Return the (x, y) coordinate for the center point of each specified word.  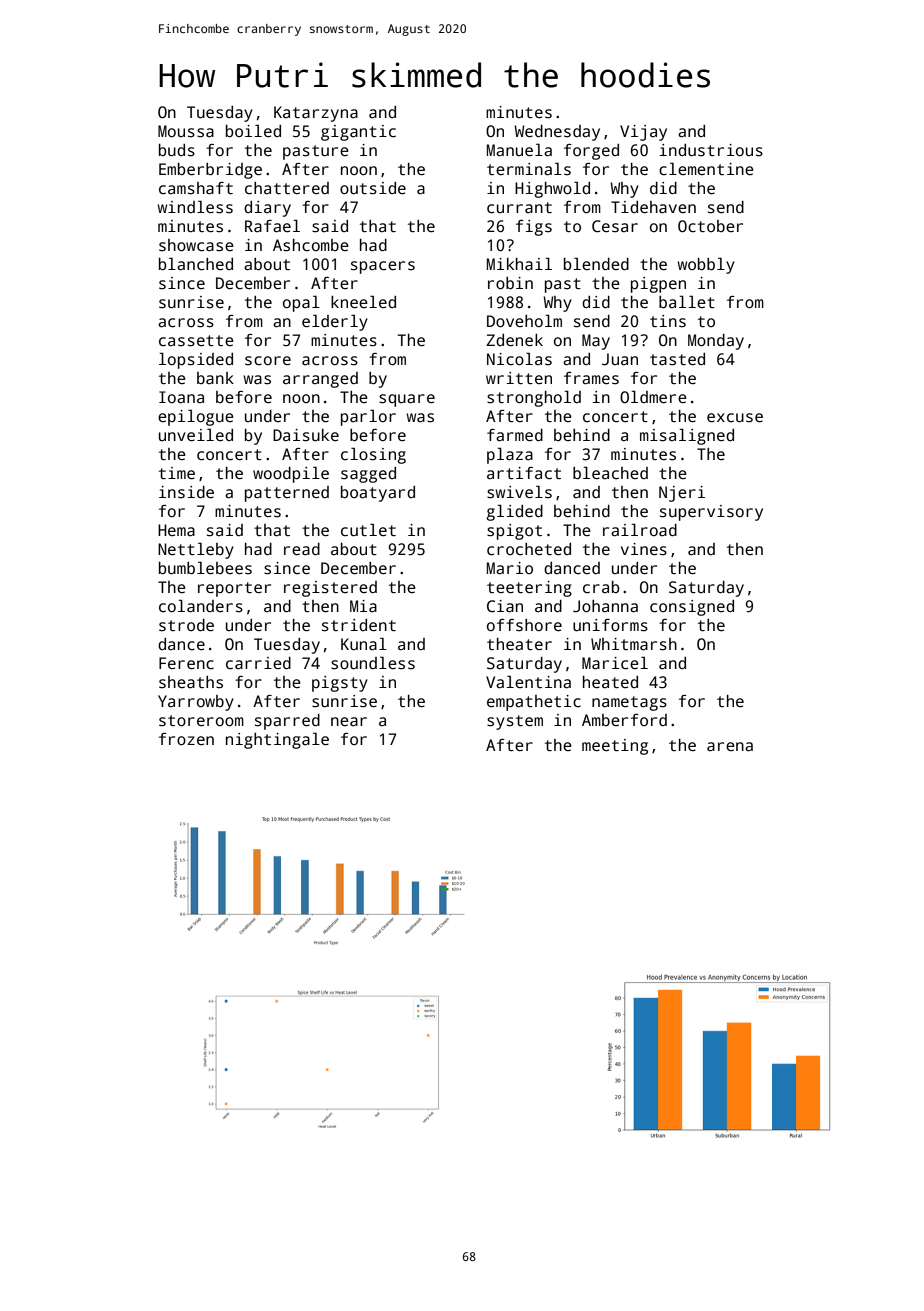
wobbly (706, 265)
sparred (287, 722)
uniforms (610, 625)
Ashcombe (311, 245)
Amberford (624, 720)
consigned (692, 608)
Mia (363, 606)
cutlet (368, 530)
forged (591, 152)
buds (177, 150)
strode (186, 625)
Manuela (519, 150)
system (515, 722)
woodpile (291, 474)
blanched (196, 264)
